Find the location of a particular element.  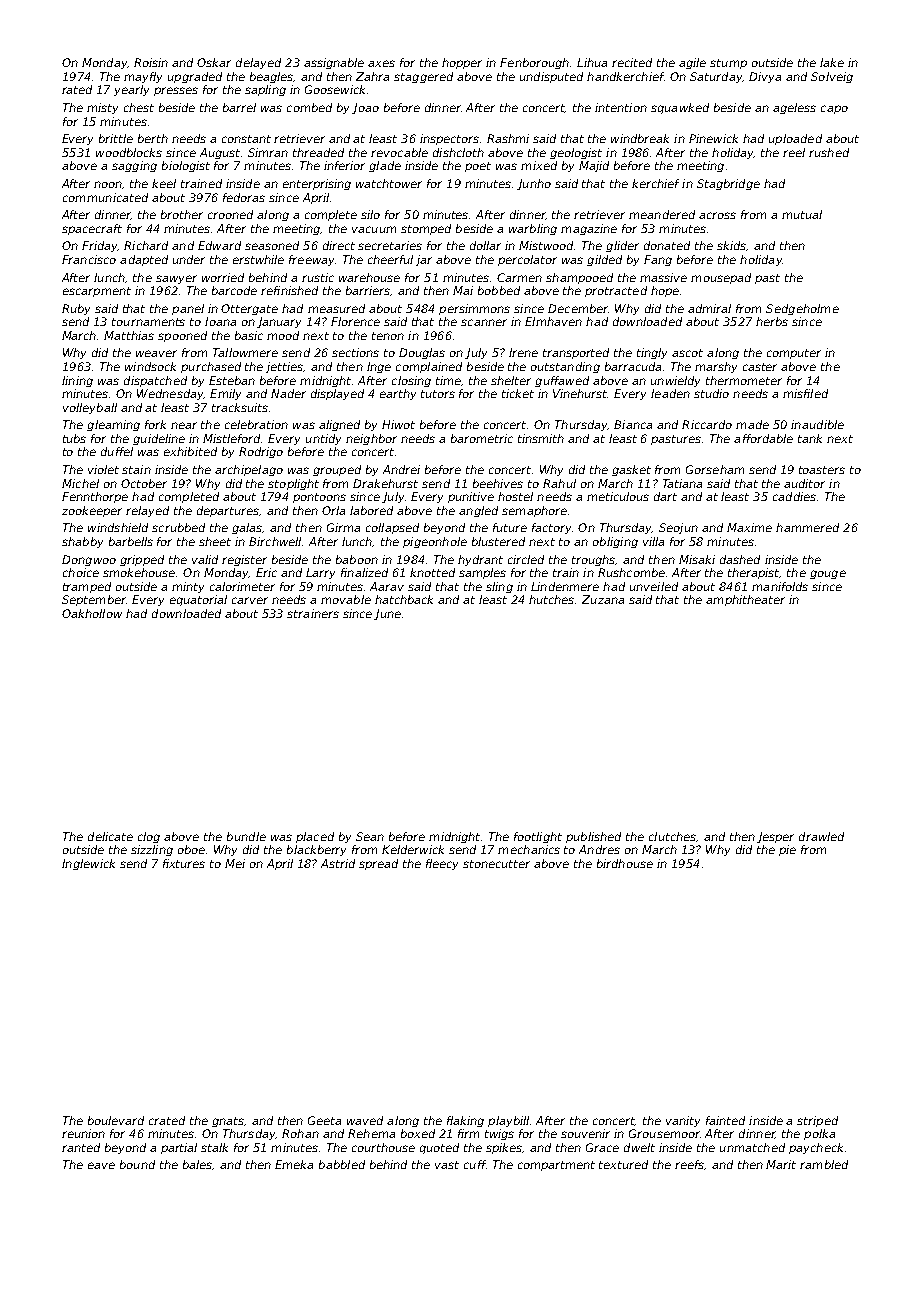

sheet is located at coordinates (215, 541).
